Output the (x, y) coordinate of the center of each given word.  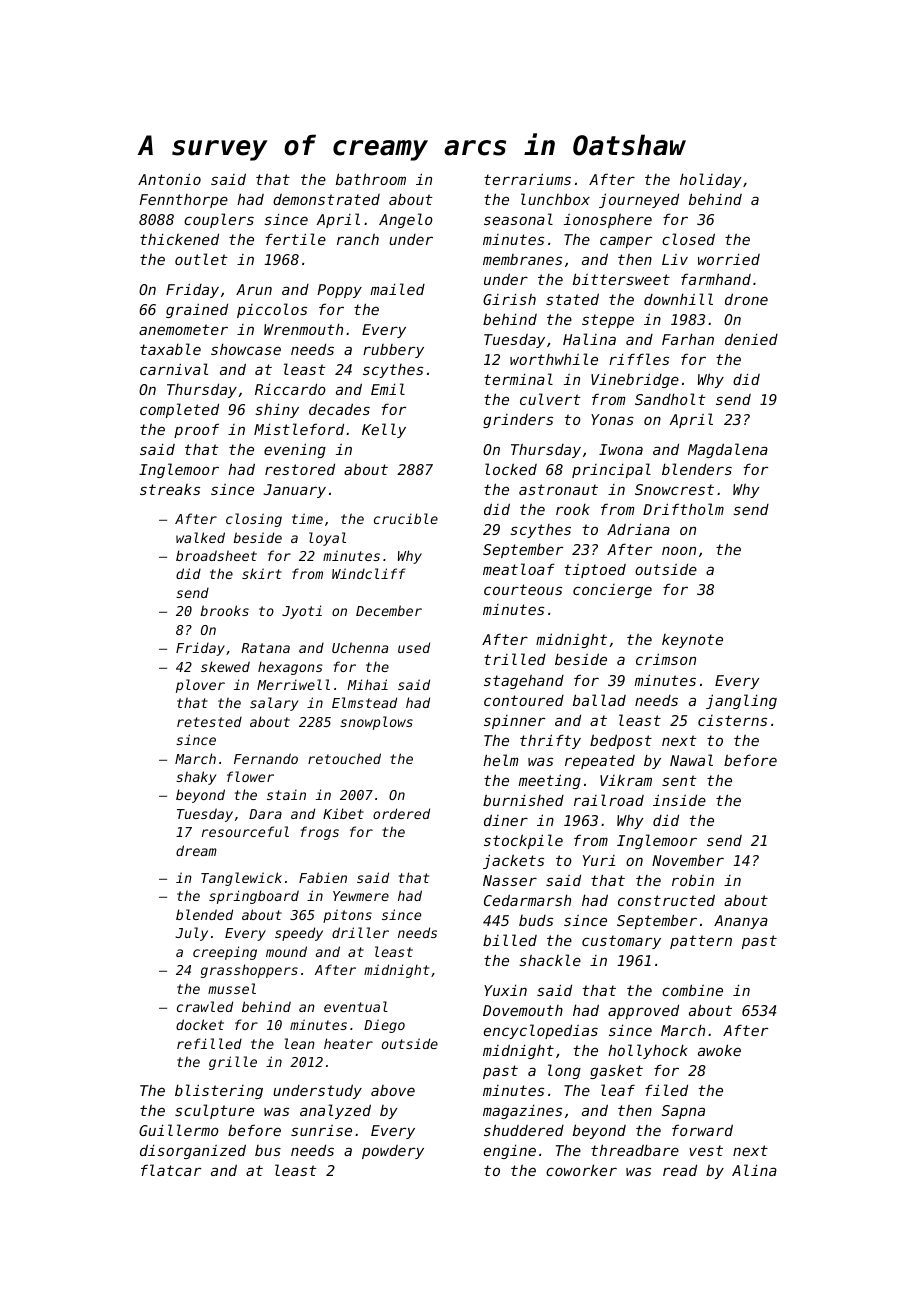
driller (360, 932)
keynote (692, 641)
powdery (393, 1152)
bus (268, 1150)
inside (679, 800)
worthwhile (554, 359)
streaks (170, 489)
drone (746, 299)
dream (196, 850)
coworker (581, 1170)
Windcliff (369, 573)
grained (197, 310)
